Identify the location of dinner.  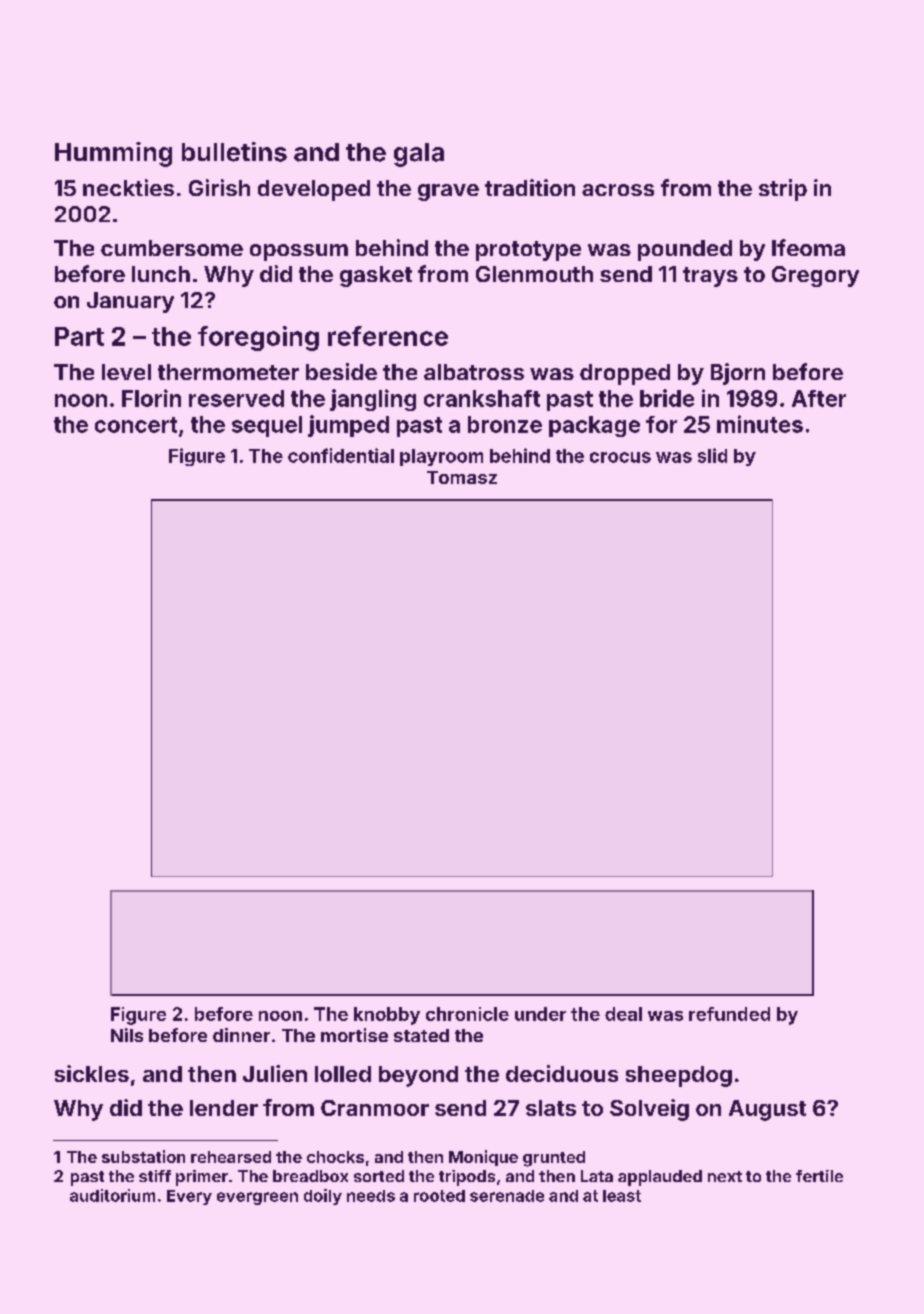
(241, 1035).
